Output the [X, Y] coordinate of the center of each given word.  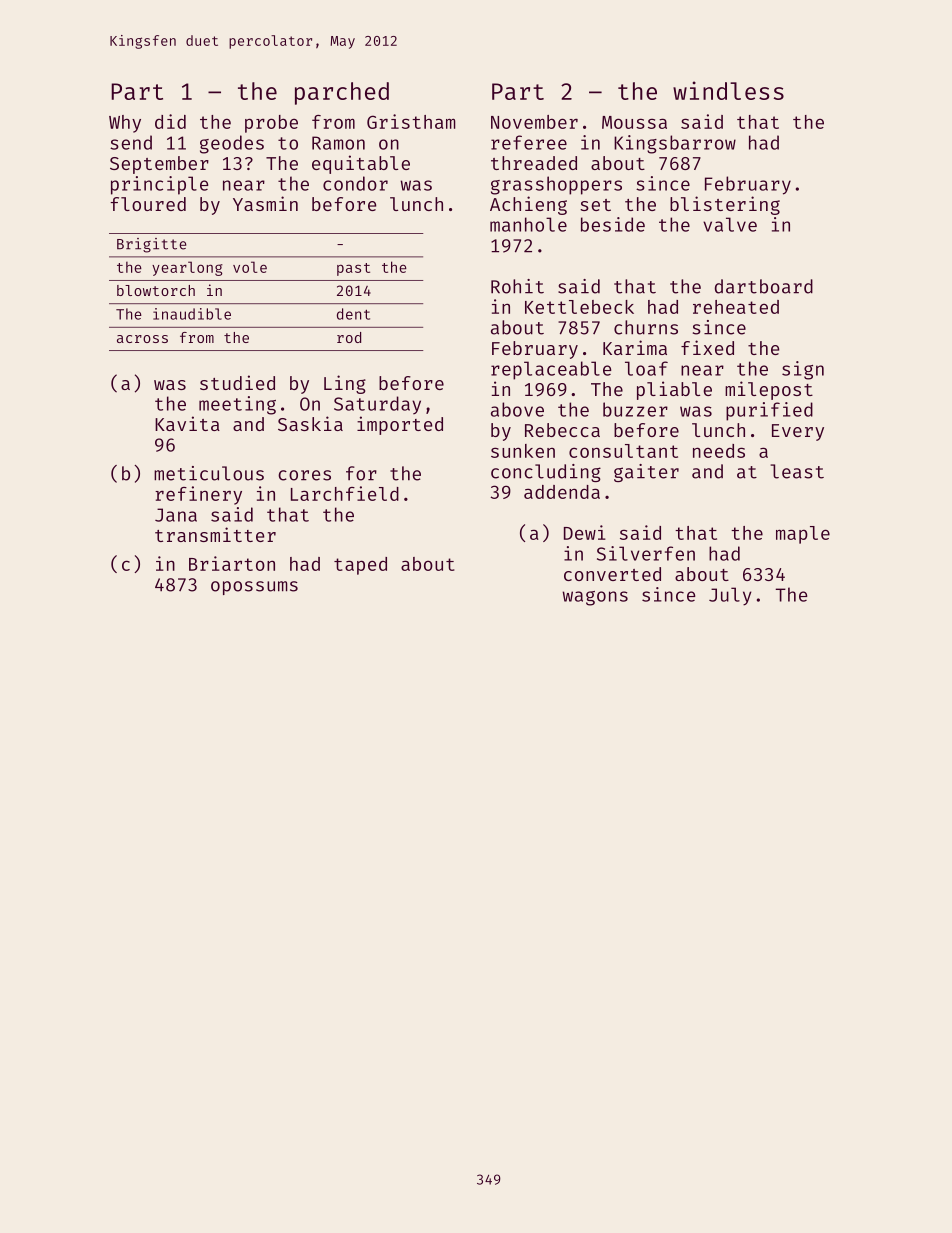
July [730, 596]
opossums [254, 588]
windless [728, 90]
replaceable [551, 370]
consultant [623, 451]
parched [342, 93]
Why [125, 124]
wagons [595, 598]
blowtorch [156, 290]
